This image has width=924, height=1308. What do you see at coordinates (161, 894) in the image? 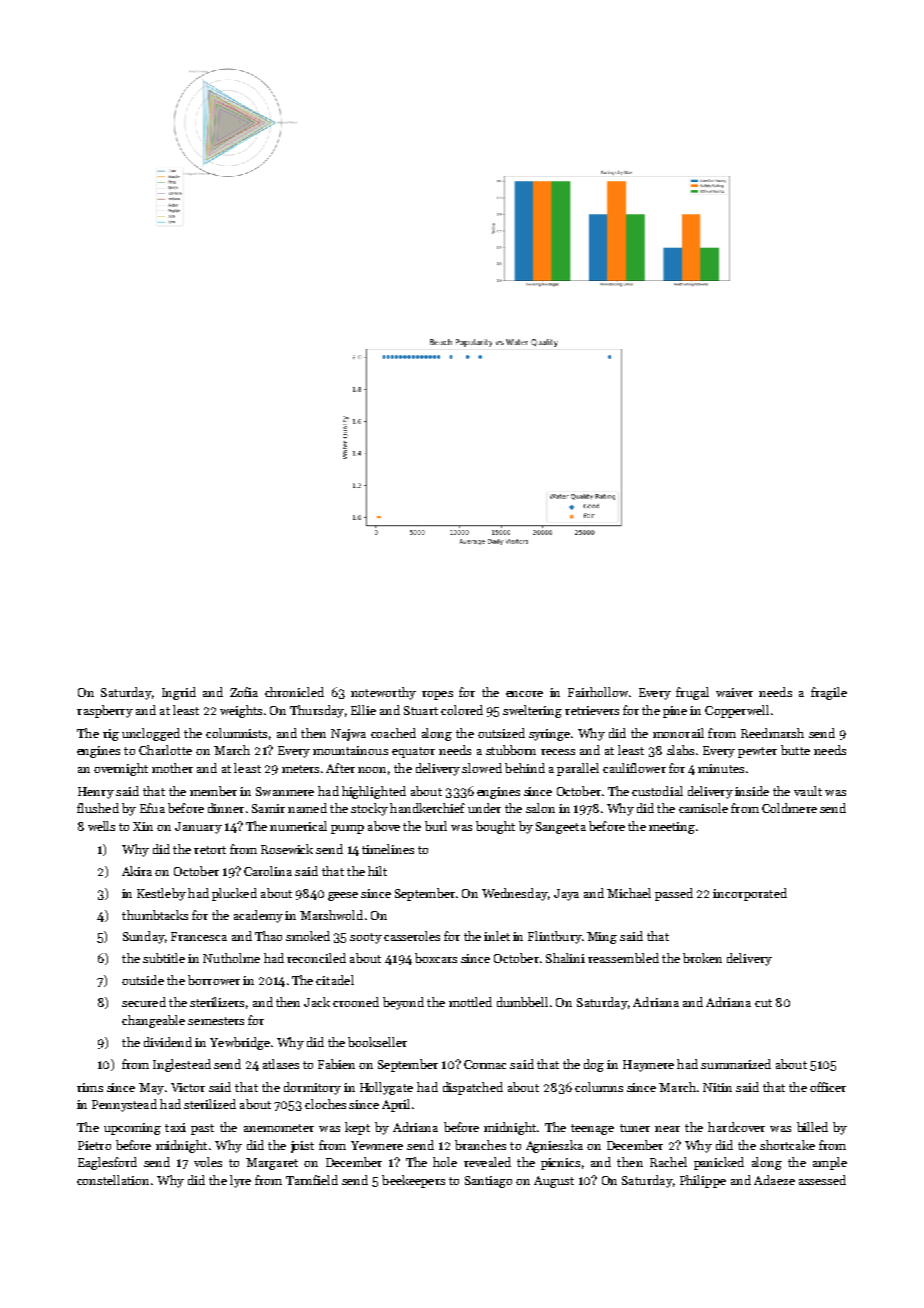
I see `Kestleby` at bounding box center [161, 894].
